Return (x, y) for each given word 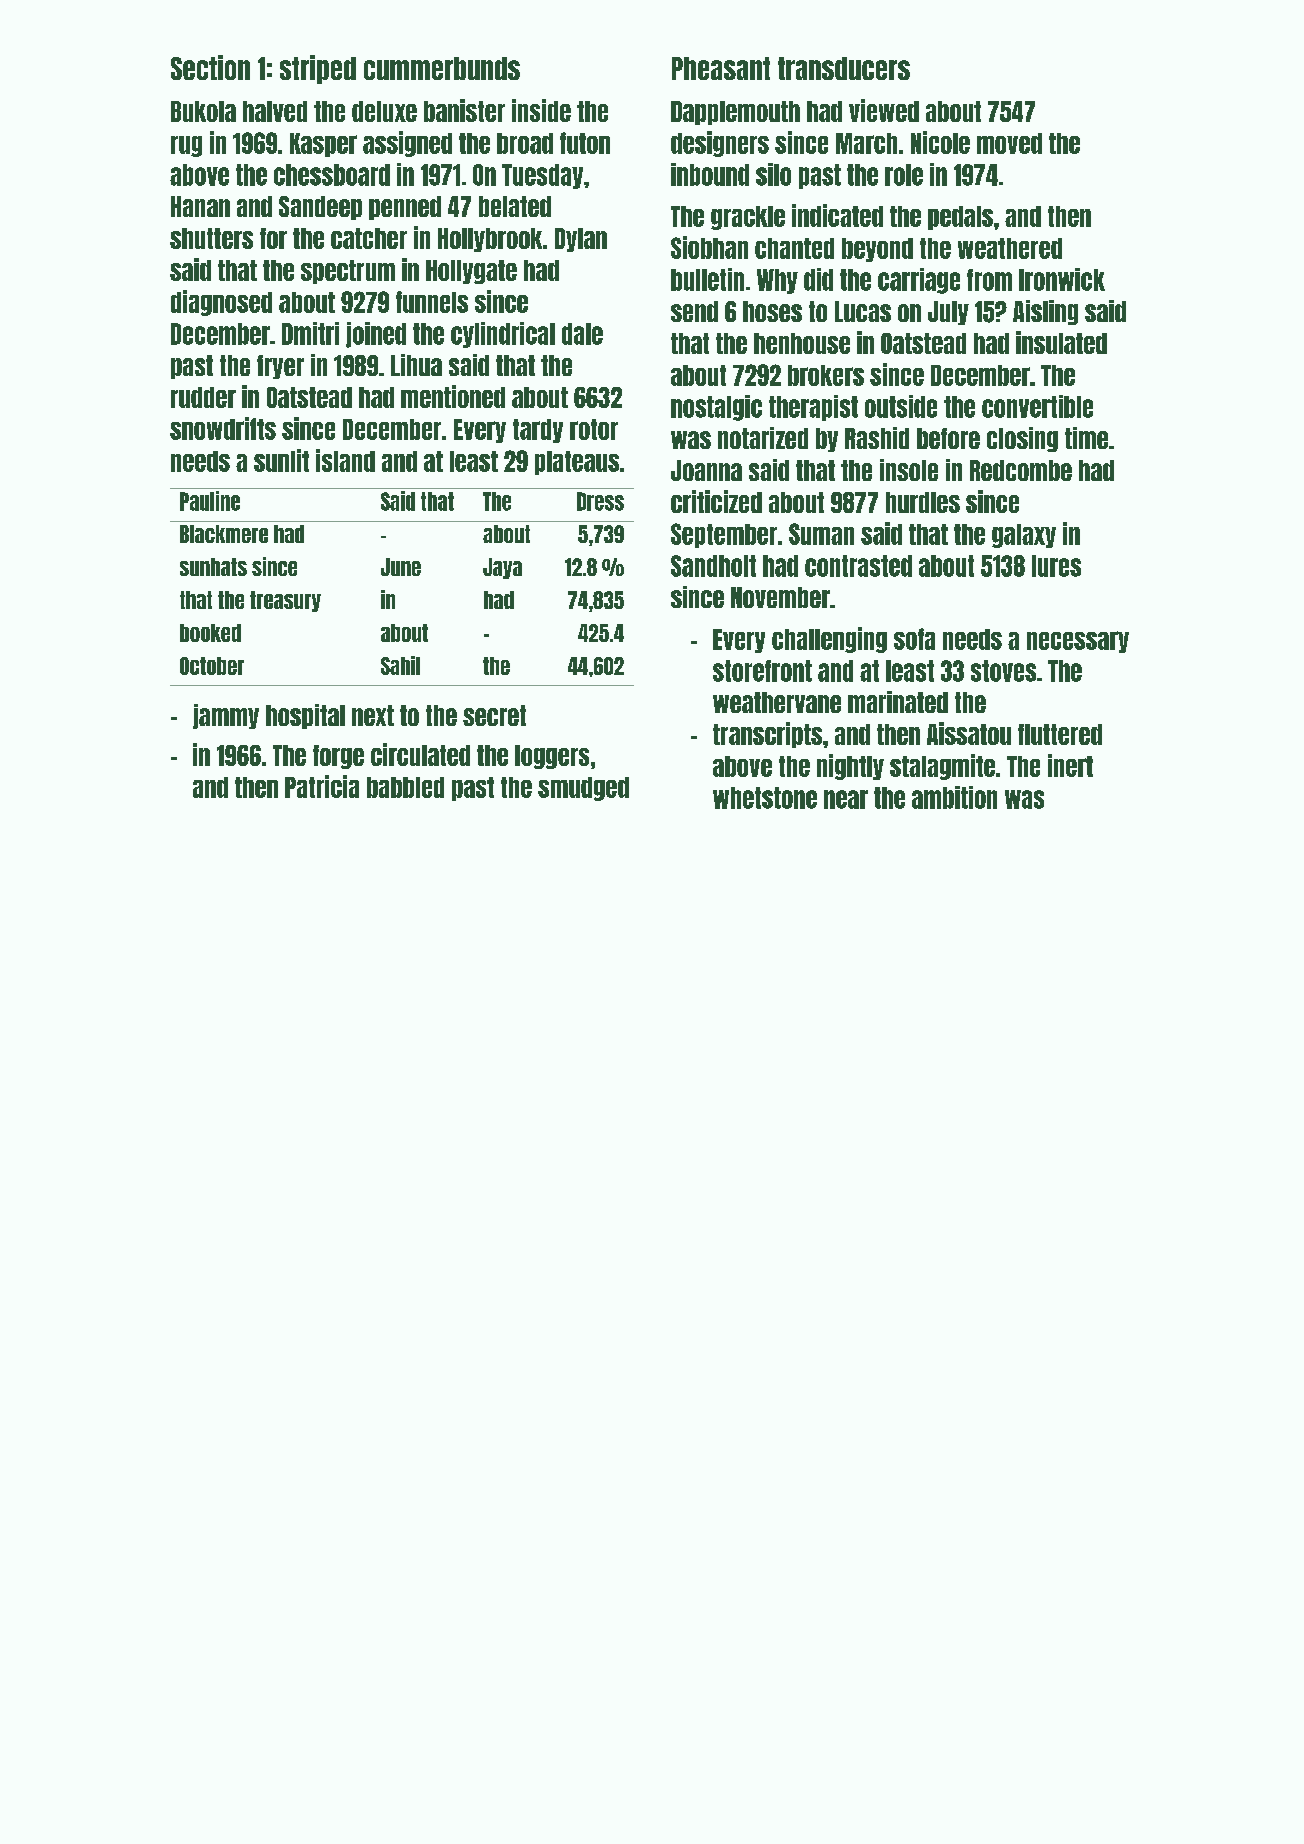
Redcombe (1021, 470)
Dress (600, 501)
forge (338, 757)
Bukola (203, 111)
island (345, 460)
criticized (716, 501)
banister (464, 110)
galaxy (1024, 536)
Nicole (940, 142)
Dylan (581, 240)
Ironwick (1062, 279)
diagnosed (221, 303)
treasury (285, 601)
